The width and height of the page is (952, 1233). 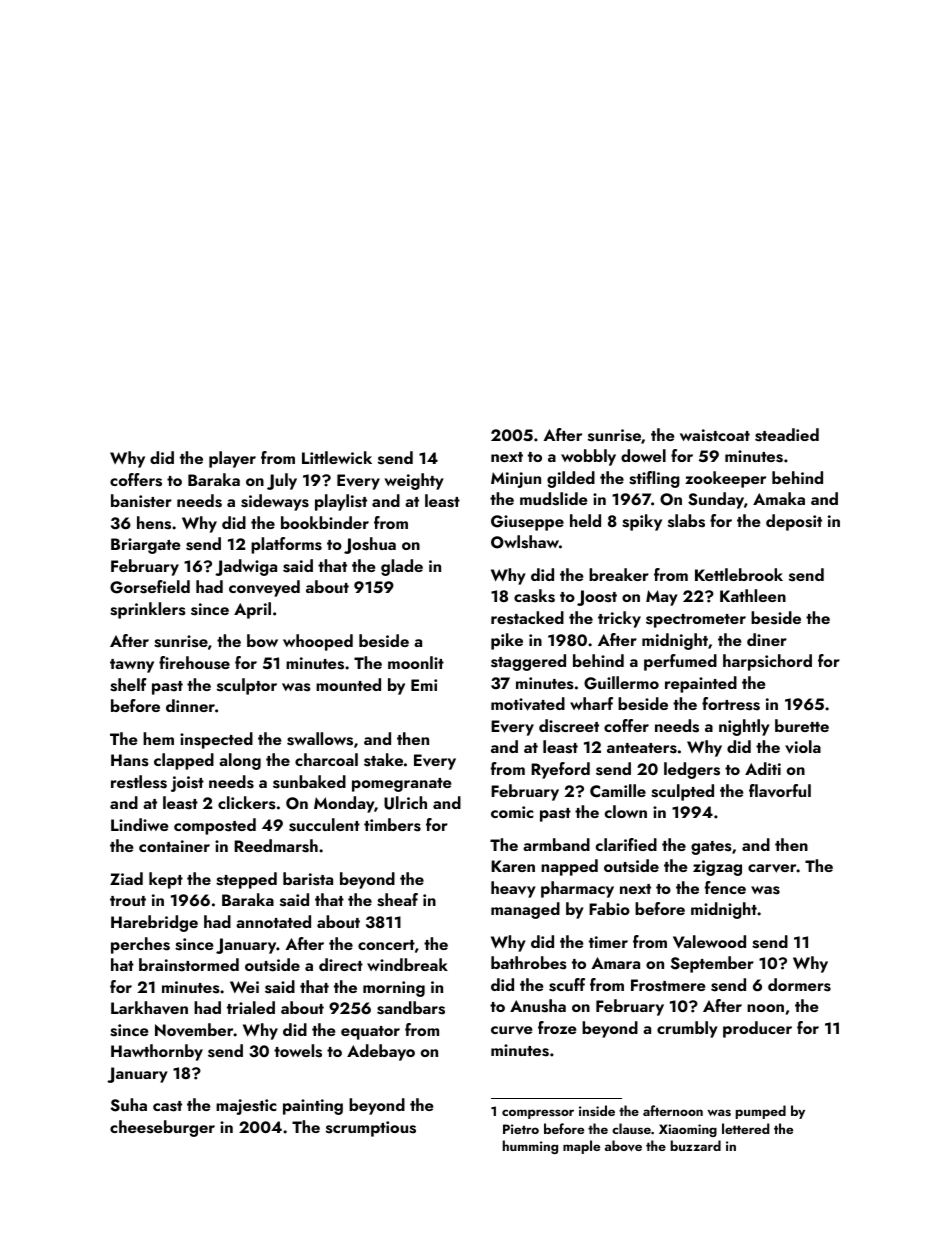 I want to click on stepped, so click(x=246, y=880).
